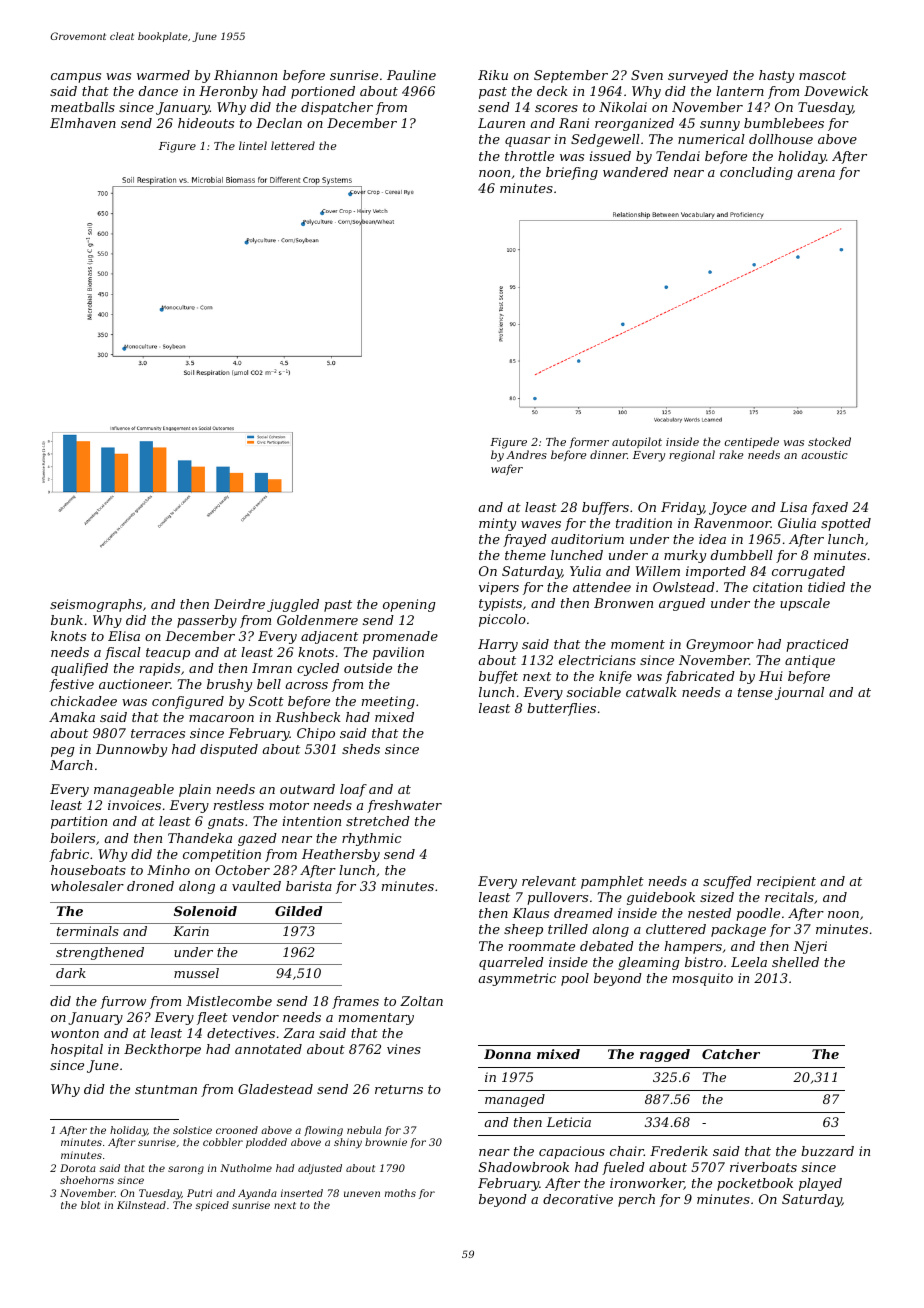 Image resolution: width=924 pixels, height=1308 pixels. Describe the element at coordinates (329, 637) in the screenshot. I see `adjacent` at that location.
